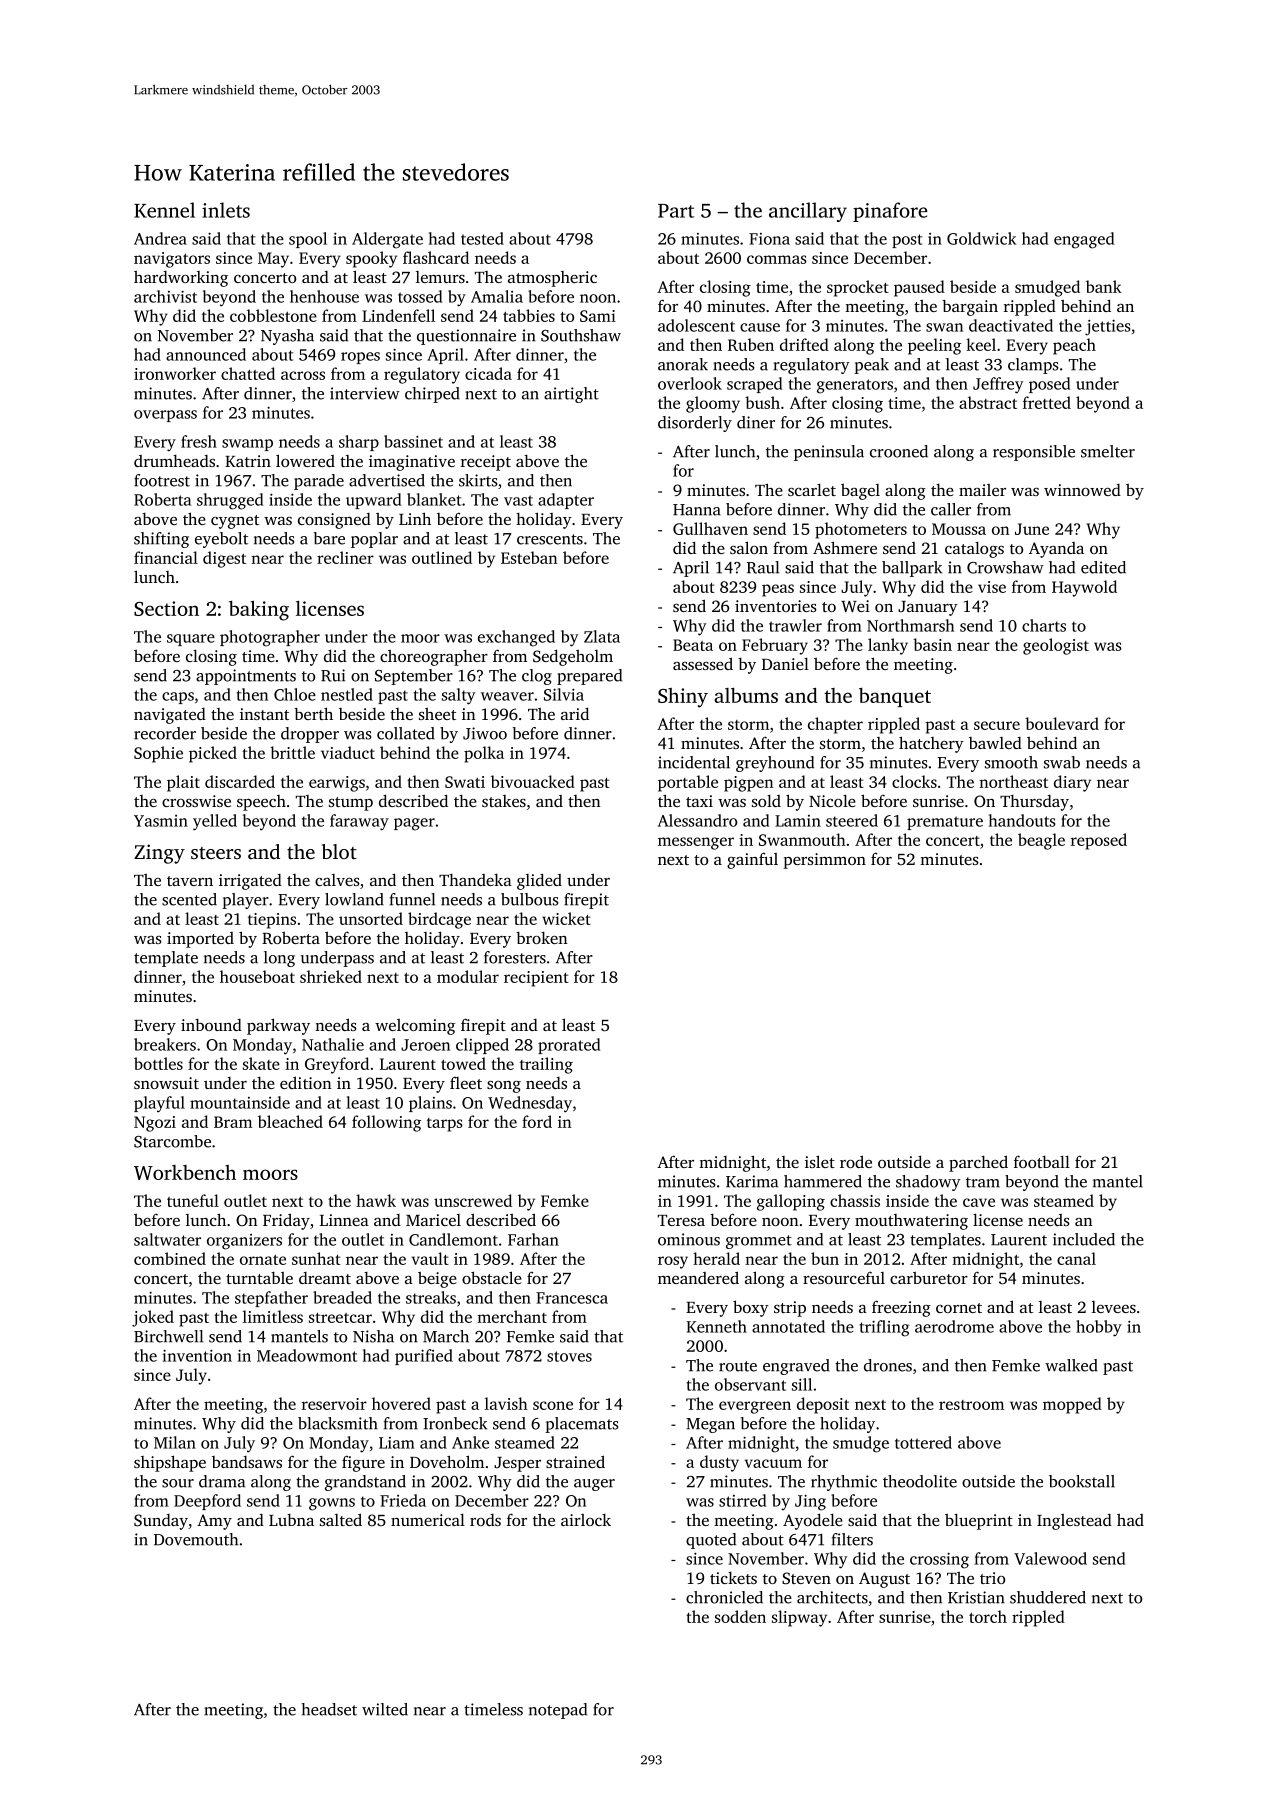 Image resolution: width=1281 pixels, height=1812 pixels. Describe the element at coordinates (250, 882) in the page. I see `irrigated` at that location.
